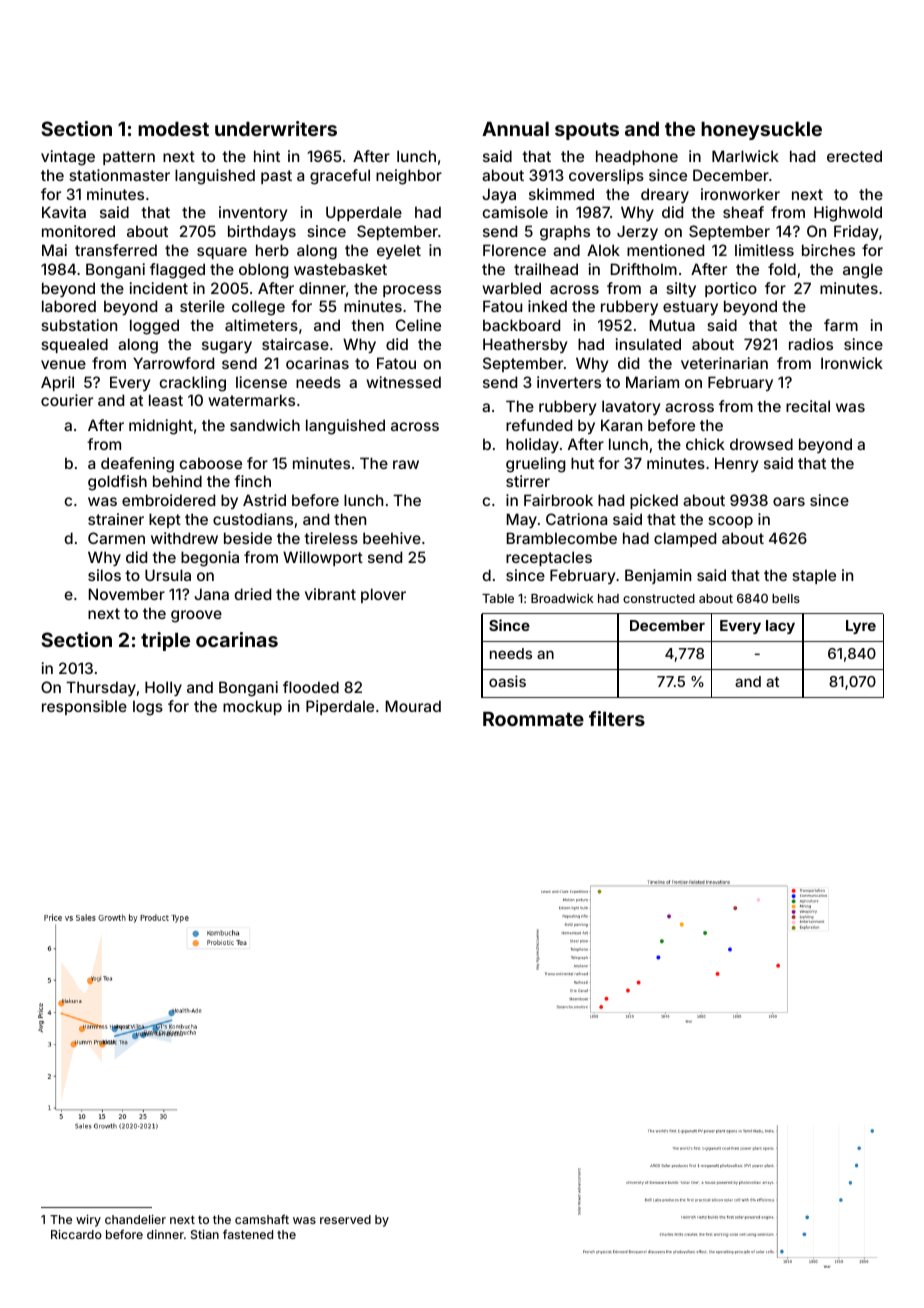  I want to click on monitored, so click(78, 231).
